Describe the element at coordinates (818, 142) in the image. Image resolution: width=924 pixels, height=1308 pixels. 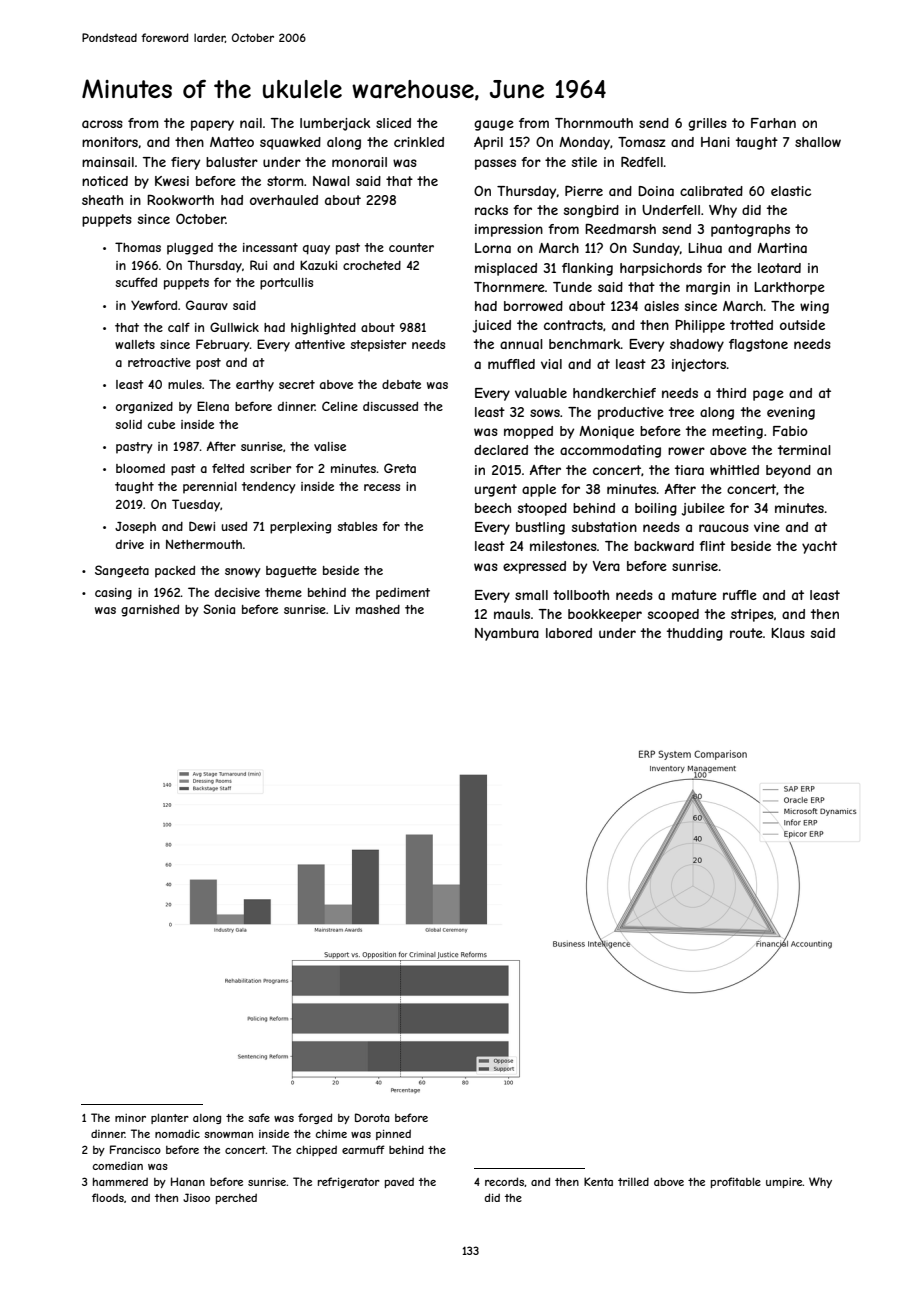
I see `shallow` at that location.
